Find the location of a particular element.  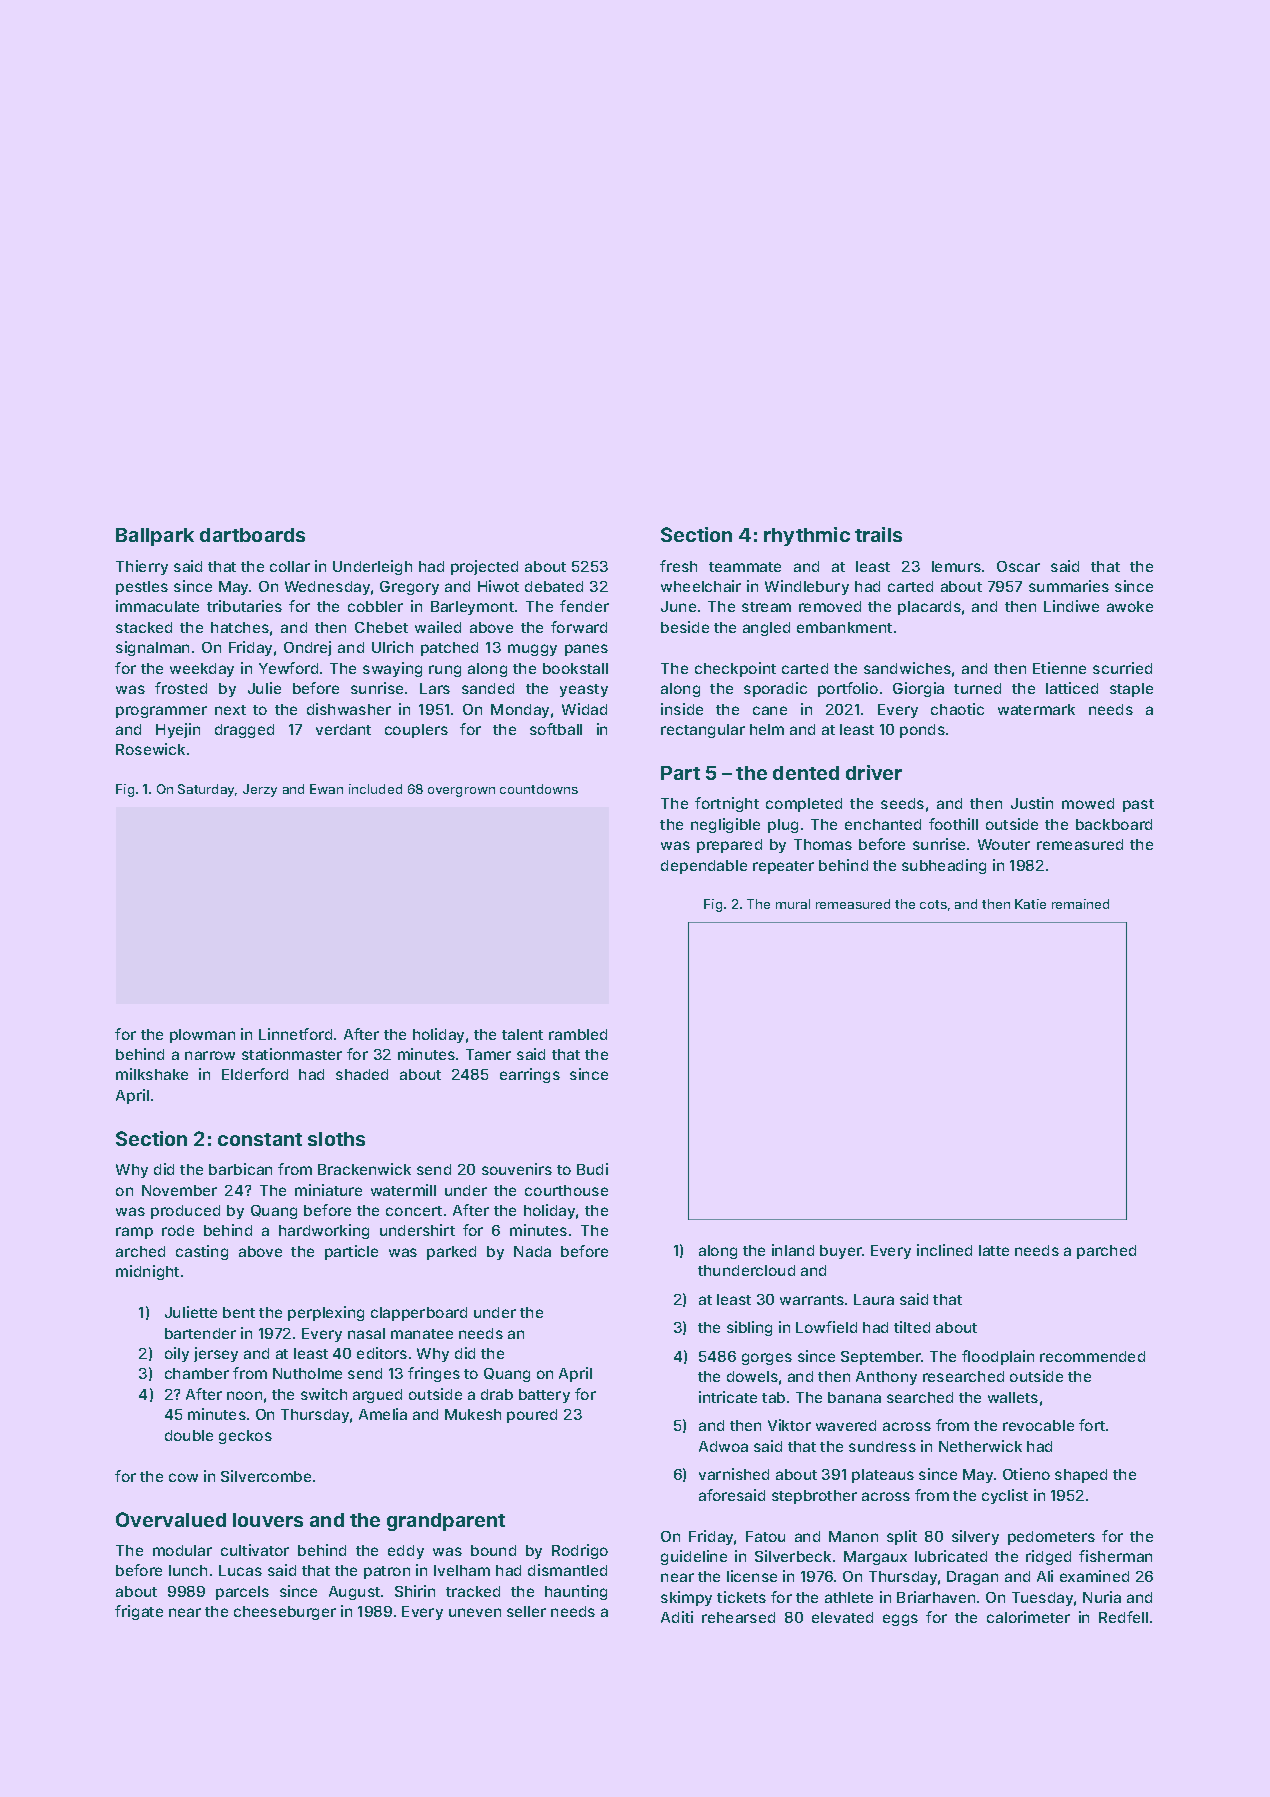

rectangular is located at coordinates (703, 731).
